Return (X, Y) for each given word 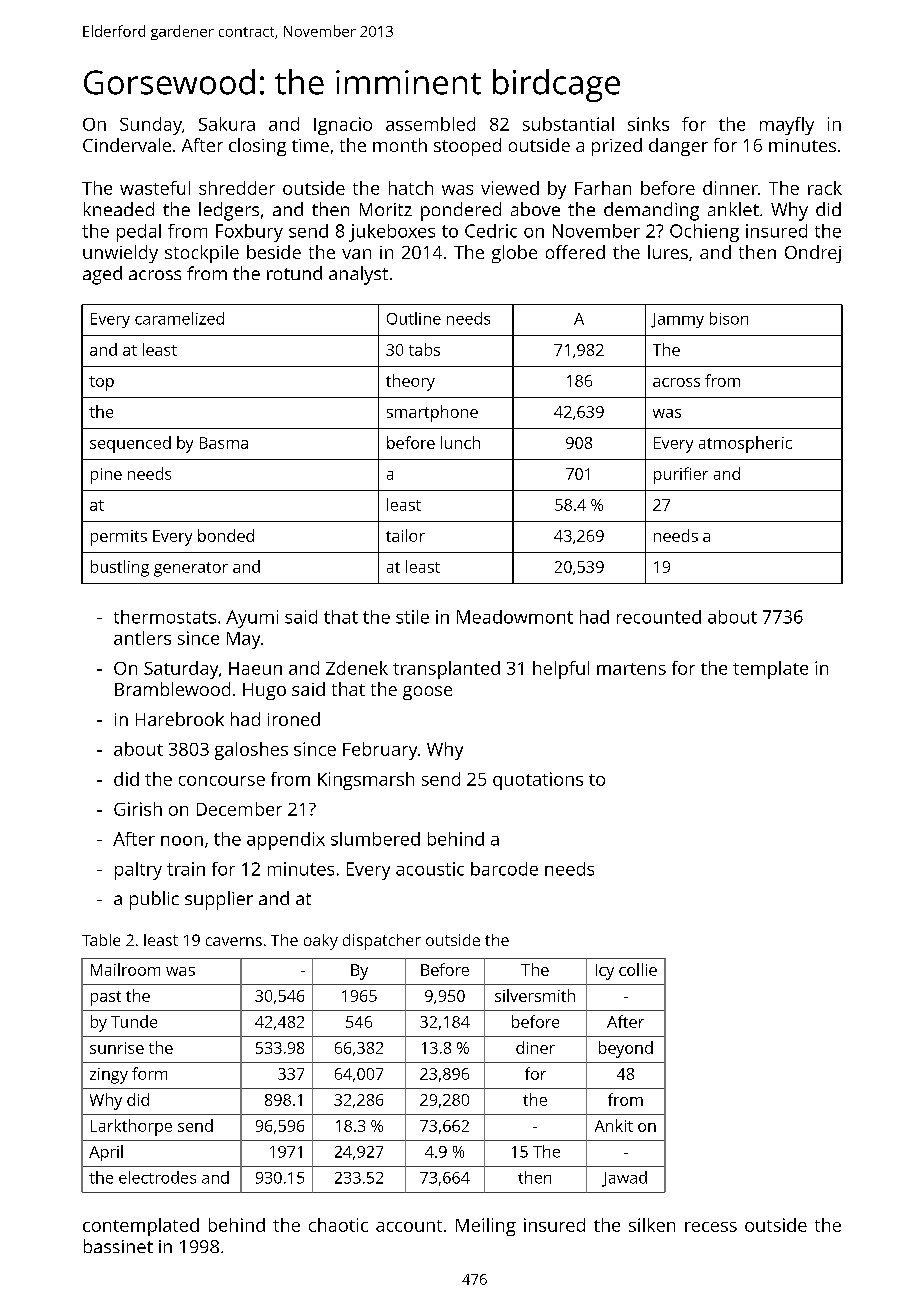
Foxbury (249, 233)
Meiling (486, 1227)
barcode (504, 869)
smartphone (432, 413)
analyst (358, 275)
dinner (730, 188)
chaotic (338, 1225)
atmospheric (745, 444)
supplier (219, 900)
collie (638, 969)
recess (711, 1227)
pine (106, 476)
